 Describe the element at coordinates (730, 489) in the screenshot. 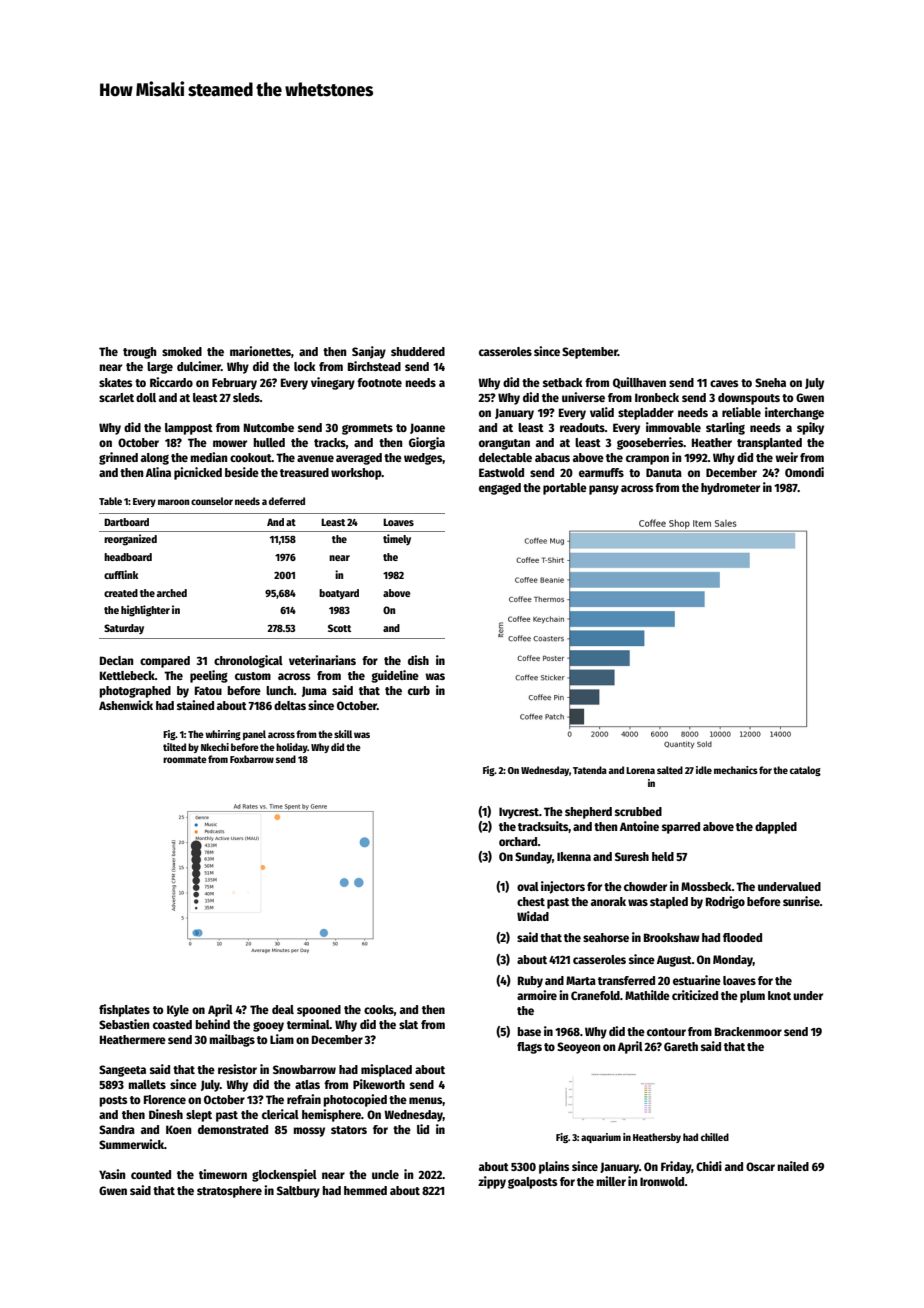

I see `hydrometer` at that location.
